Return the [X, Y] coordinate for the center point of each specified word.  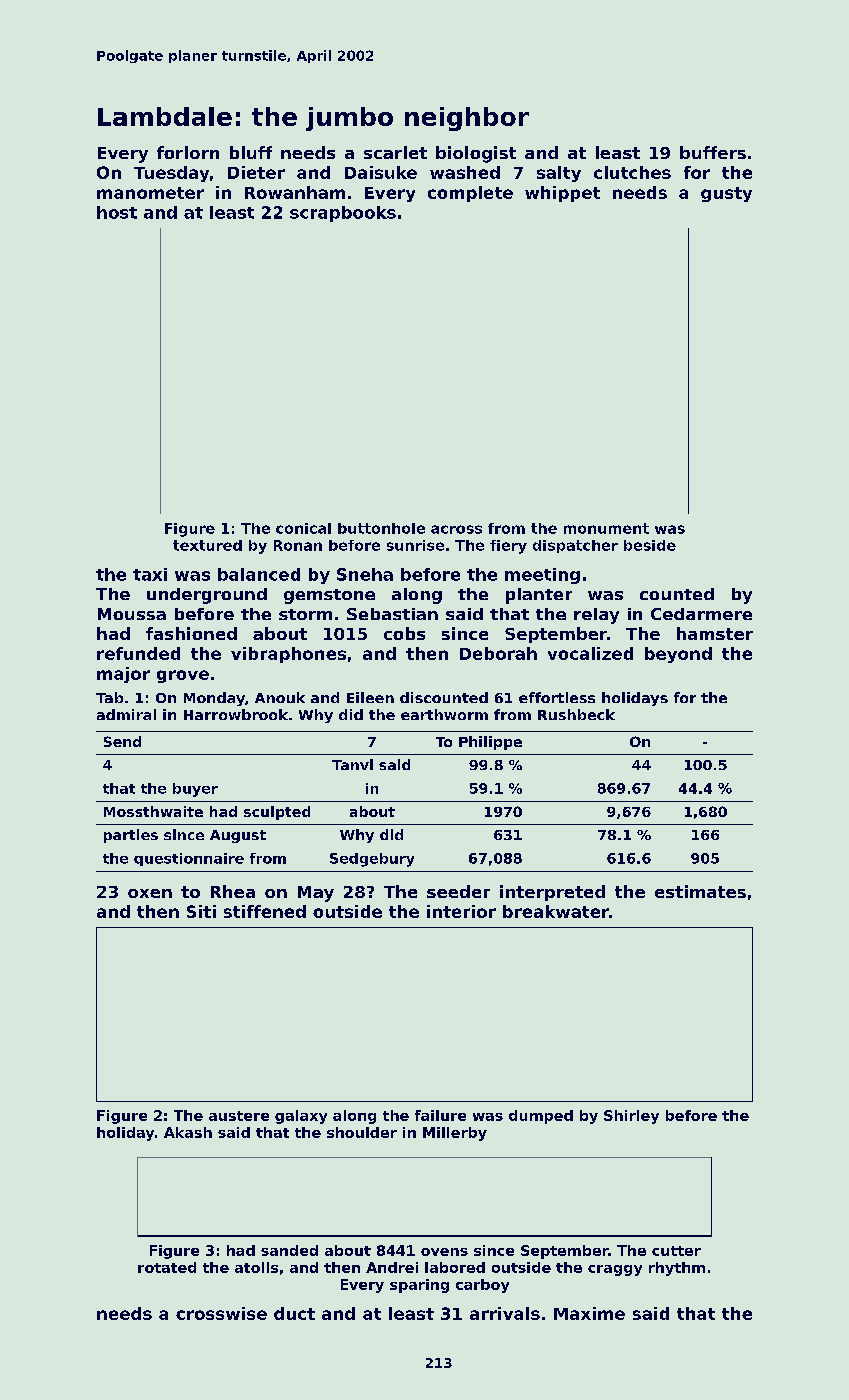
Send [122, 741]
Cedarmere [701, 614]
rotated [167, 1267]
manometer [150, 193]
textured [207, 545]
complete [470, 194]
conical [303, 528]
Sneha [365, 574]
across [456, 529]
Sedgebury [372, 860]
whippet [562, 194]
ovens [444, 1252]
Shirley [631, 1117]
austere [239, 1116]
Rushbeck [576, 714]
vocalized [590, 653]
